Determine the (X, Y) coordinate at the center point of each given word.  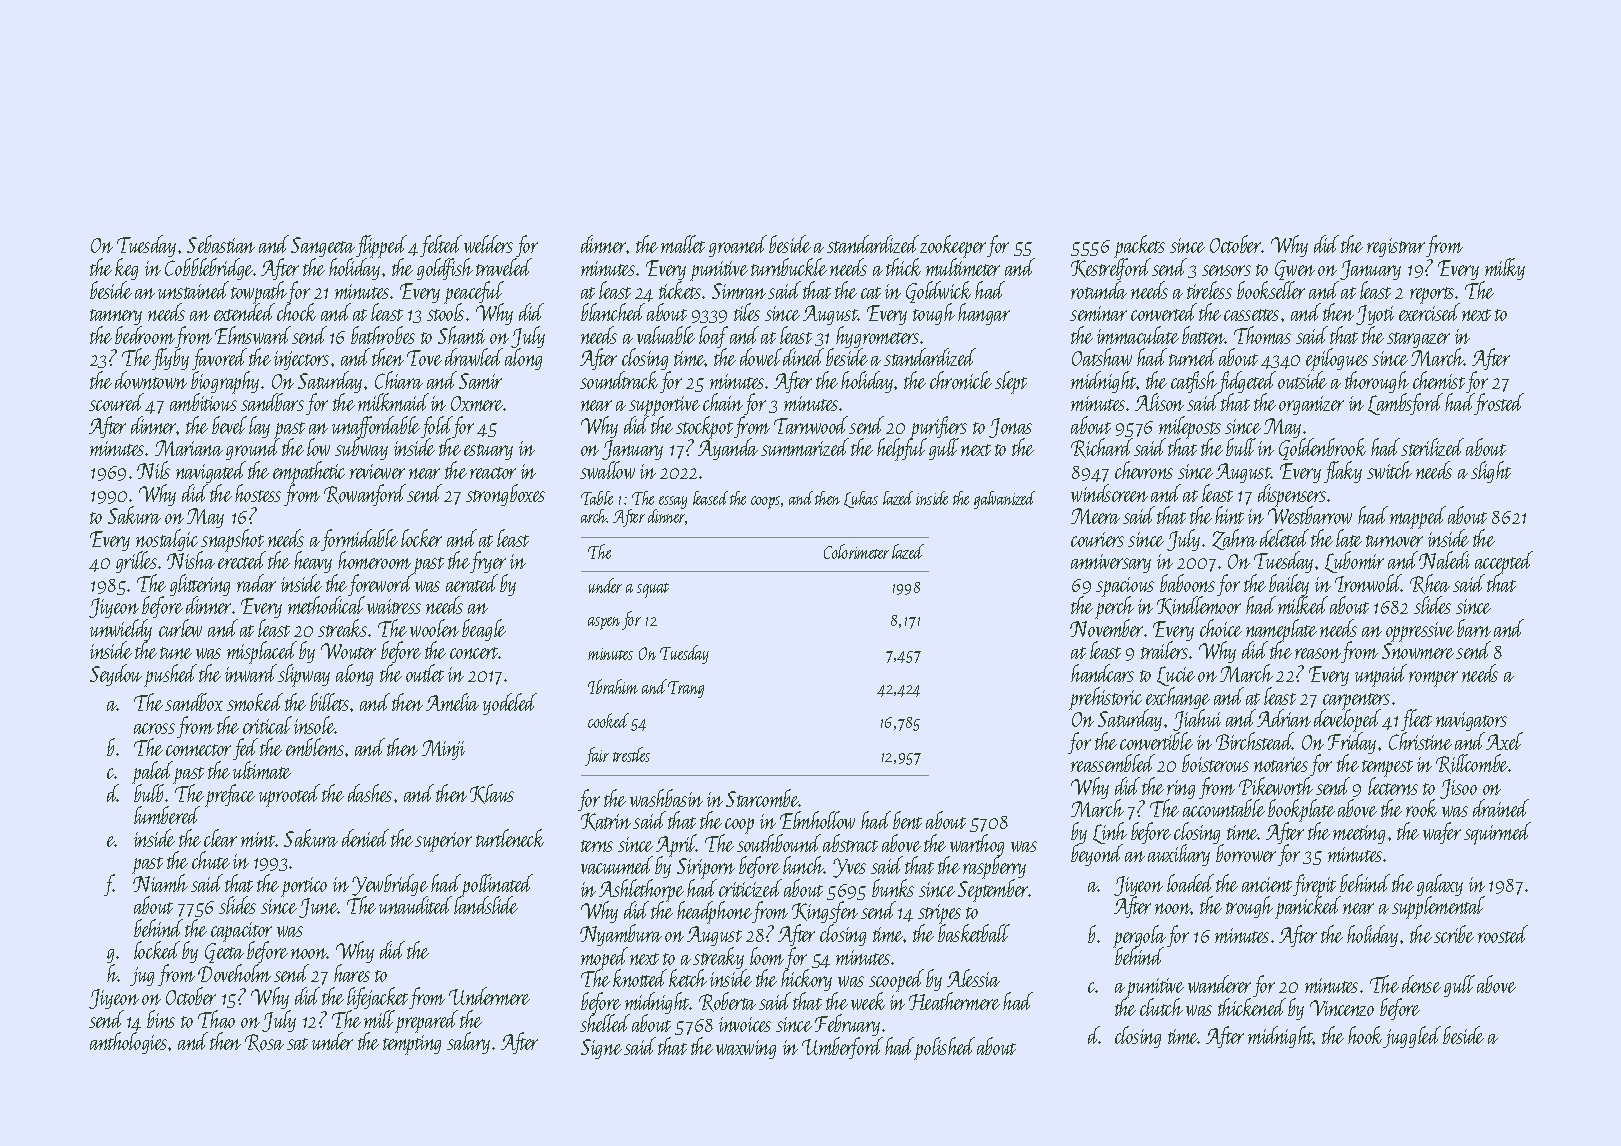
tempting (412, 1045)
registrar (1396, 247)
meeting (1359, 834)
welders (488, 244)
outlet (425, 673)
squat (653, 590)
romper (1433, 679)
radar (256, 583)
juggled (1412, 1037)
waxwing (746, 1049)
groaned (738, 246)
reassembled (1112, 763)
